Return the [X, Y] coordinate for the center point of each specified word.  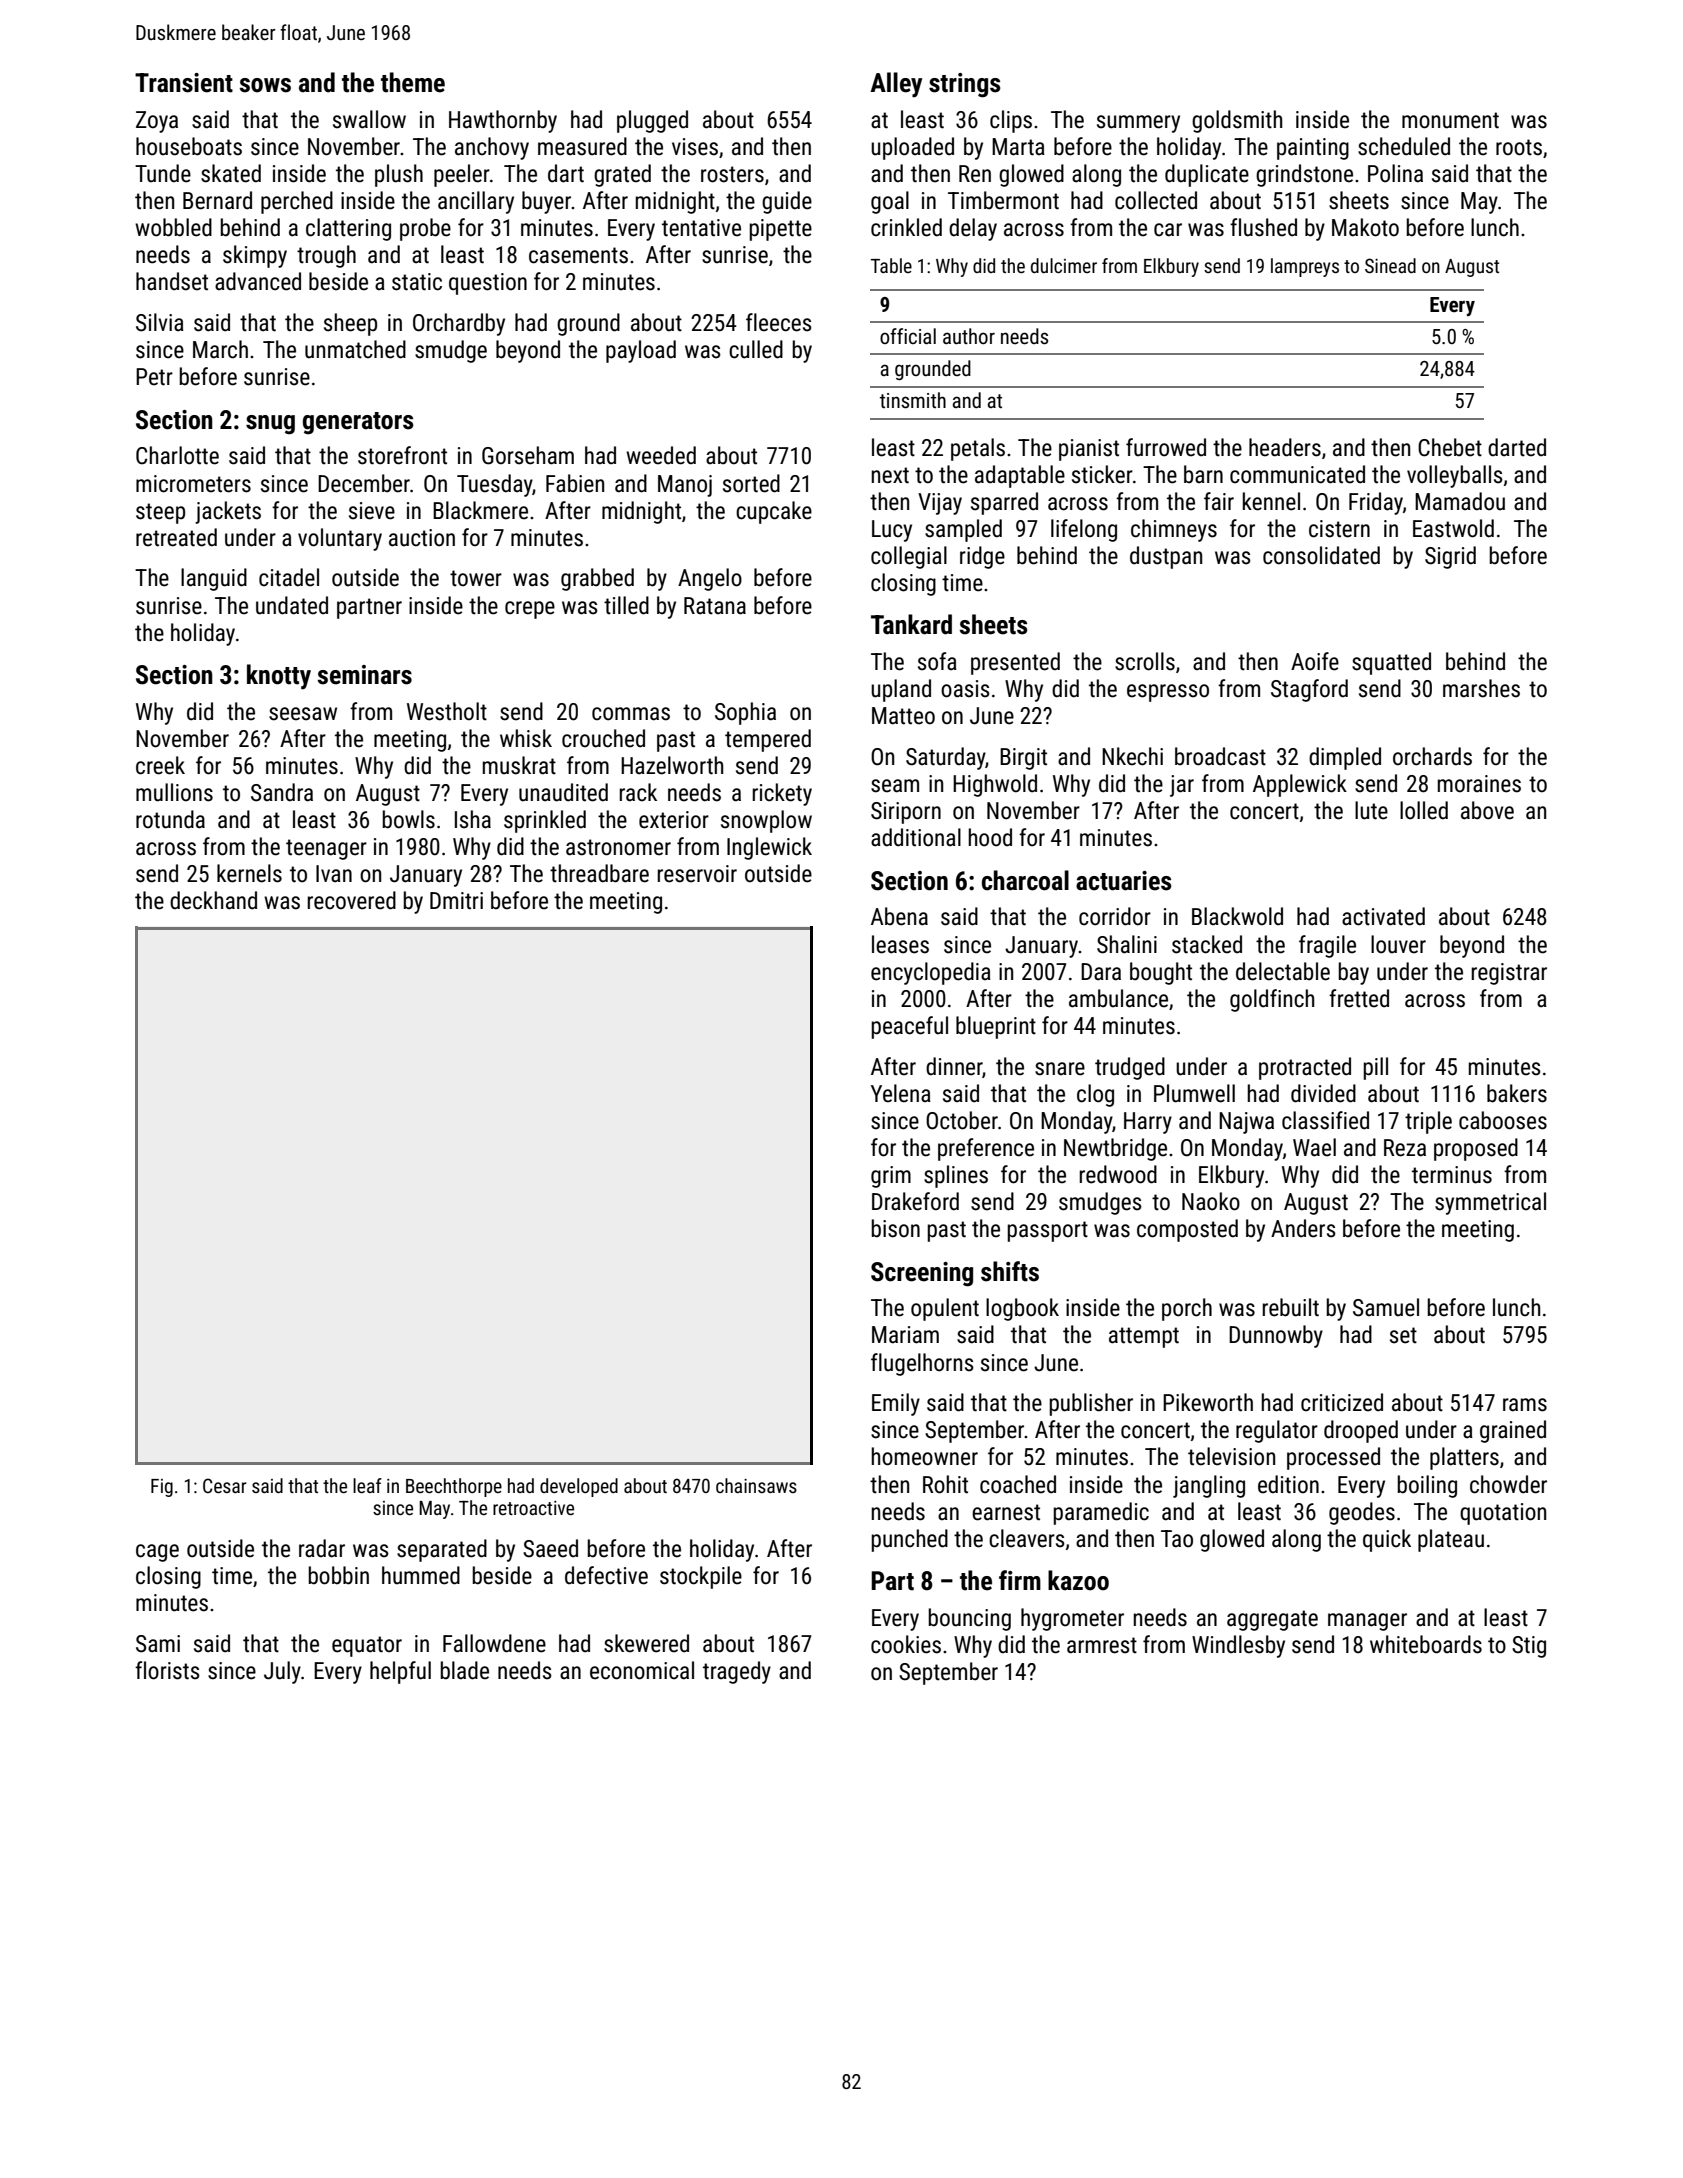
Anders [1303, 1228]
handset [172, 281]
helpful [400, 1672]
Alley [896, 84]
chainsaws [756, 1485]
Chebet [1450, 447]
